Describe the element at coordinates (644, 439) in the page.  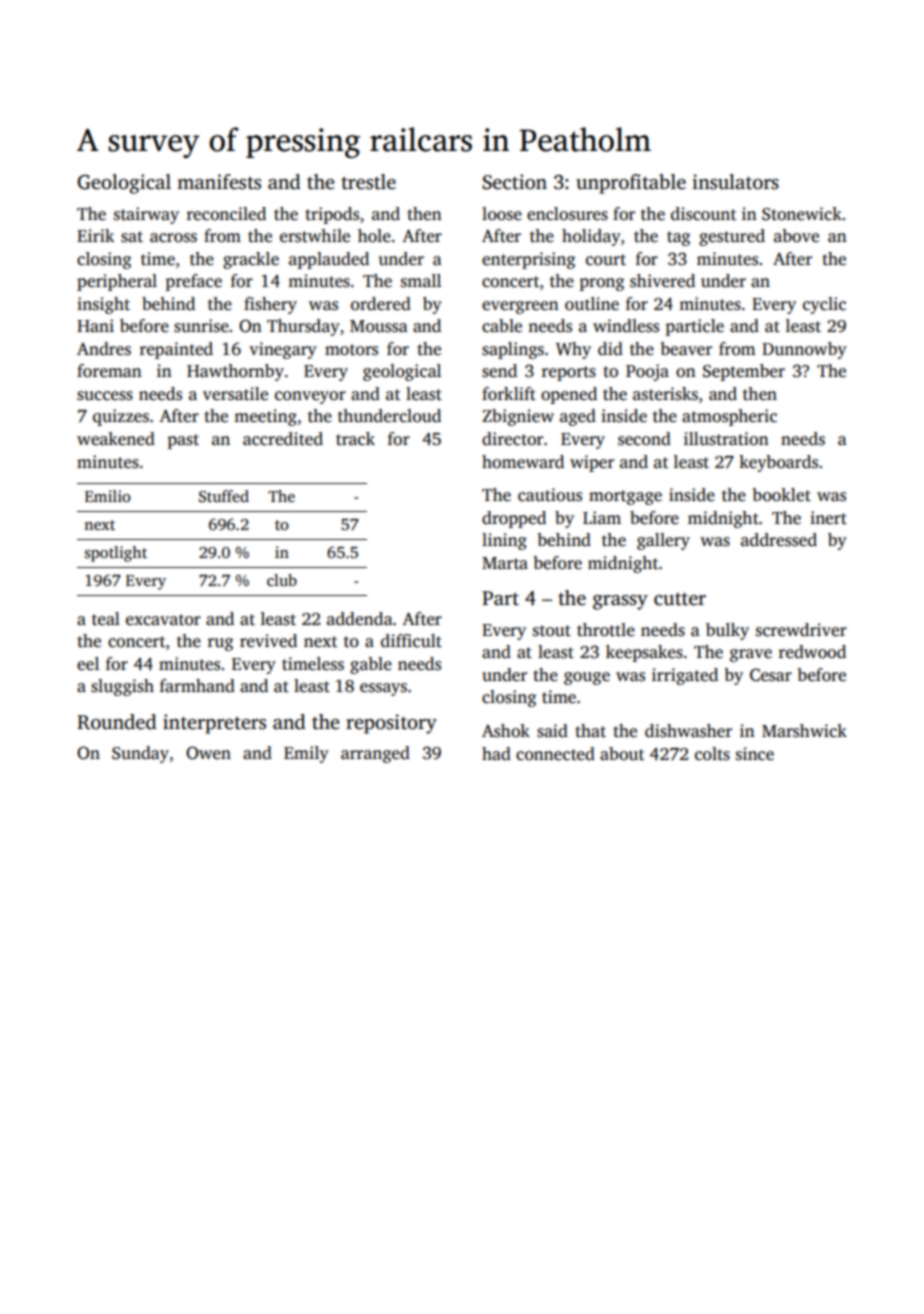
I see `second` at that location.
